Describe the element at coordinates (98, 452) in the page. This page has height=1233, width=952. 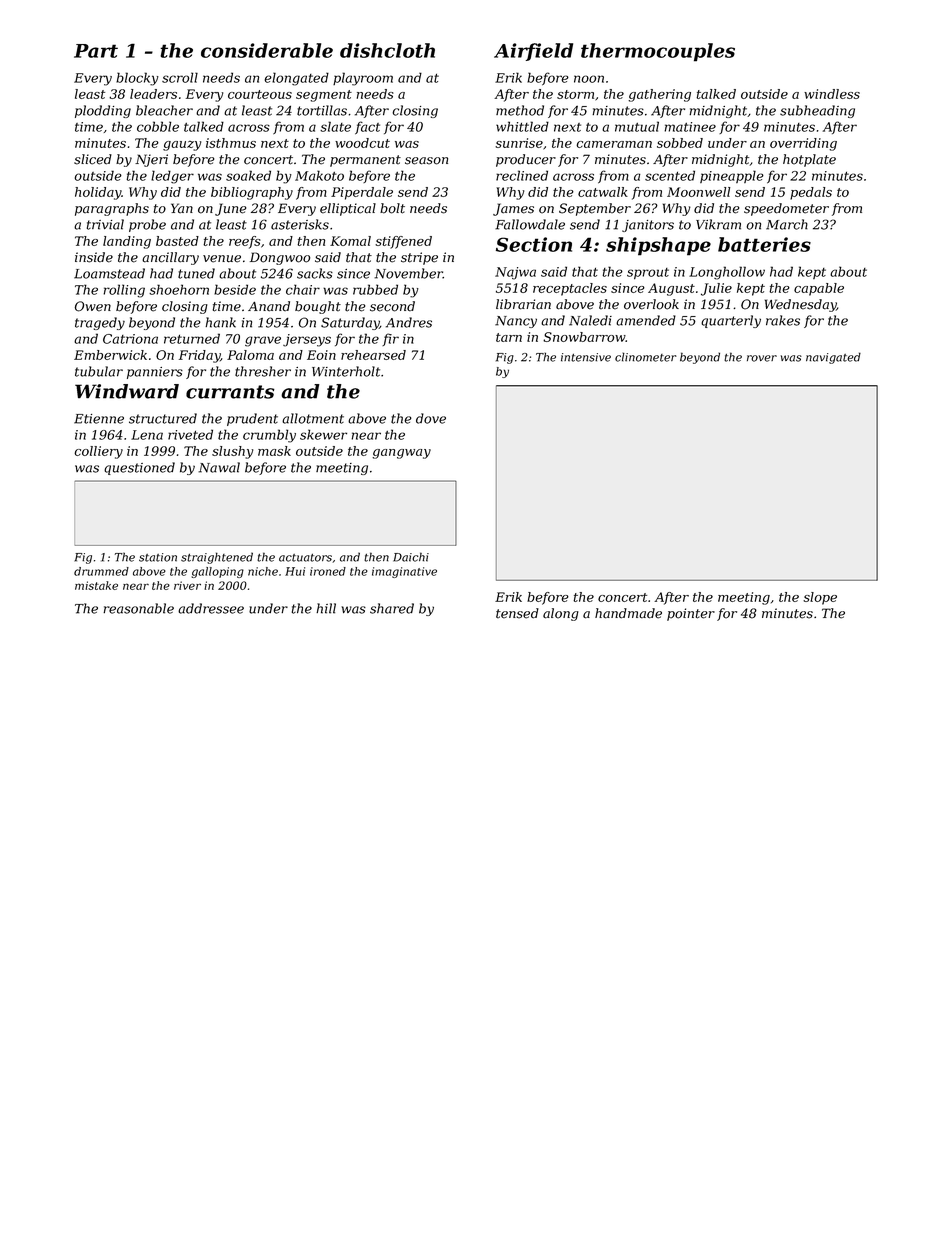
I see `colliery` at that location.
